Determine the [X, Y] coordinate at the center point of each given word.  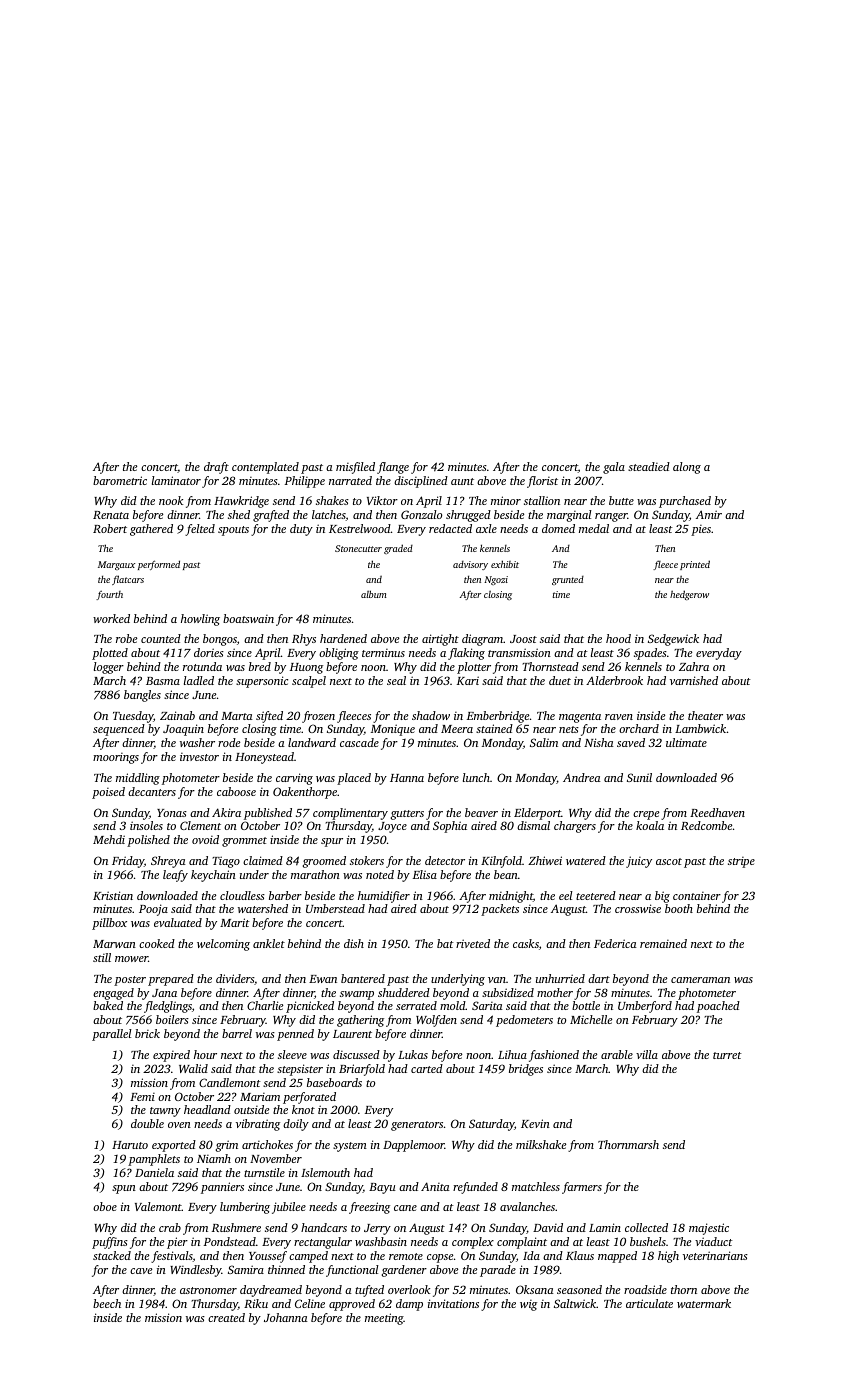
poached [718, 1007]
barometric [120, 480]
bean [506, 874]
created [226, 1317]
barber [285, 895]
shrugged [468, 516]
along [687, 468]
